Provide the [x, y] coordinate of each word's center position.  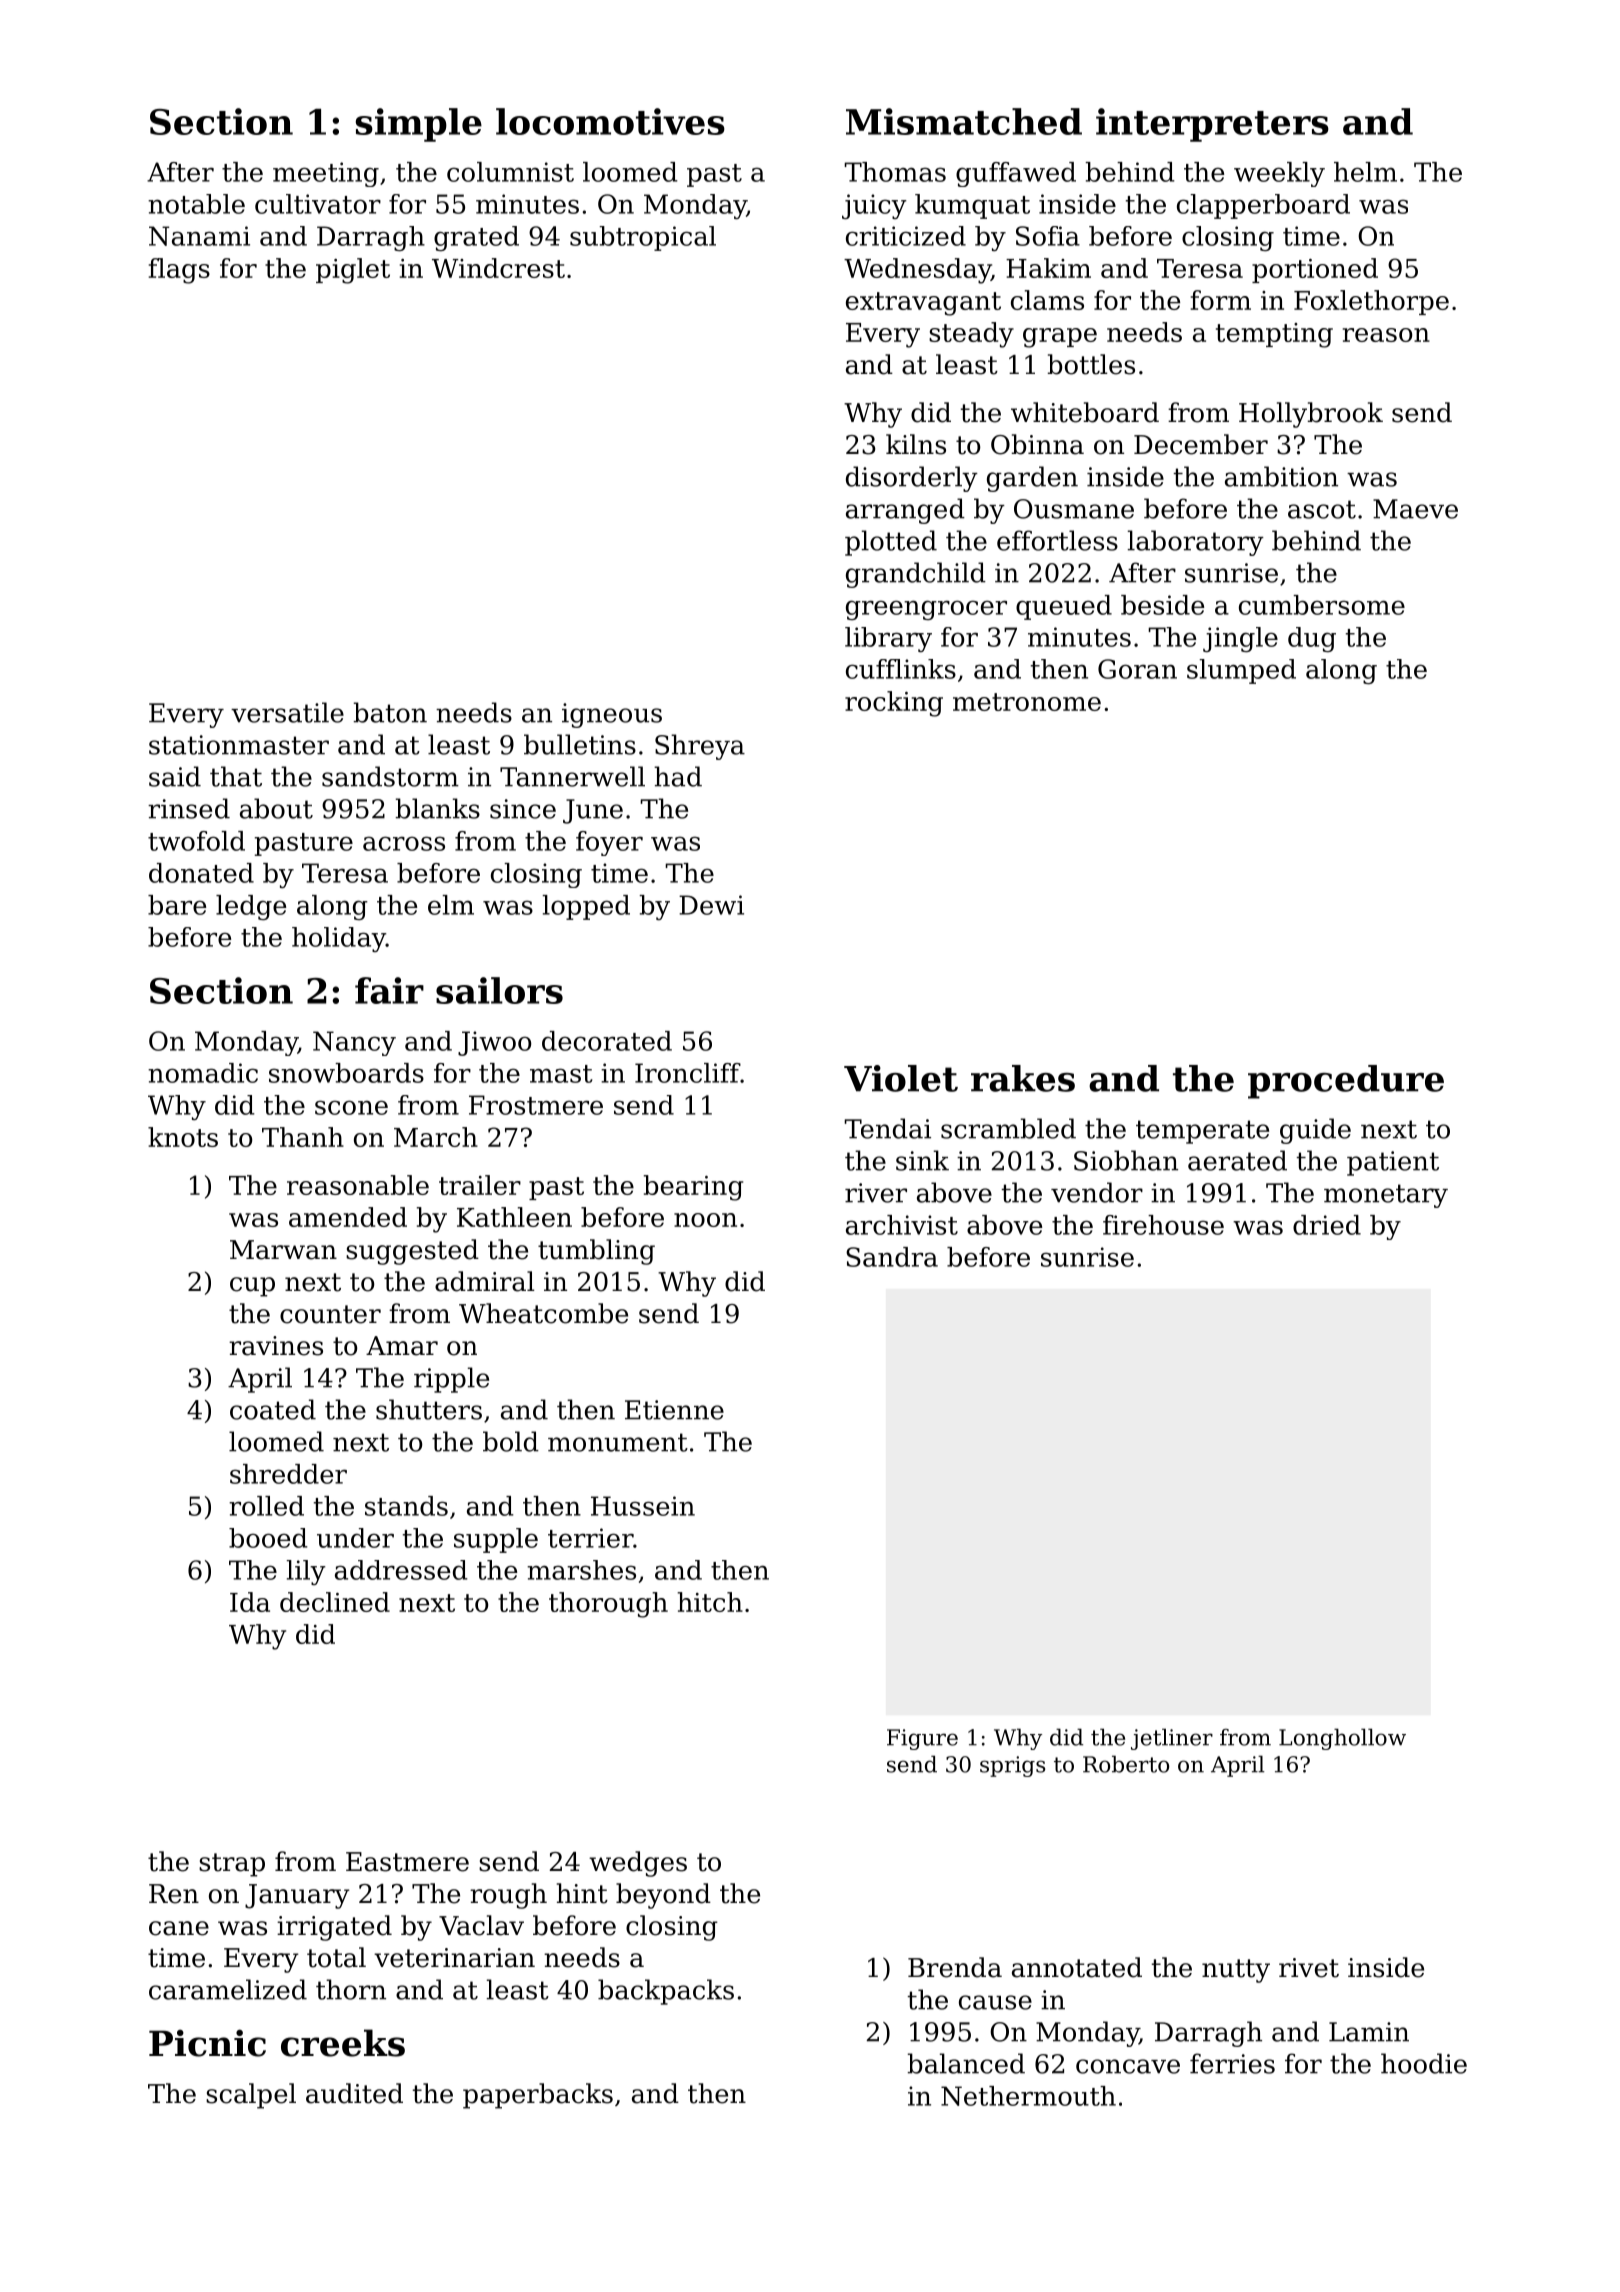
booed [268, 1538]
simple [419, 125]
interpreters [1212, 125]
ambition [1281, 476]
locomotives [610, 121]
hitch [710, 1602]
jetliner [1172, 1739]
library [888, 639]
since [523, 809]
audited [354, 2093]
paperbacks [538, 2096]
